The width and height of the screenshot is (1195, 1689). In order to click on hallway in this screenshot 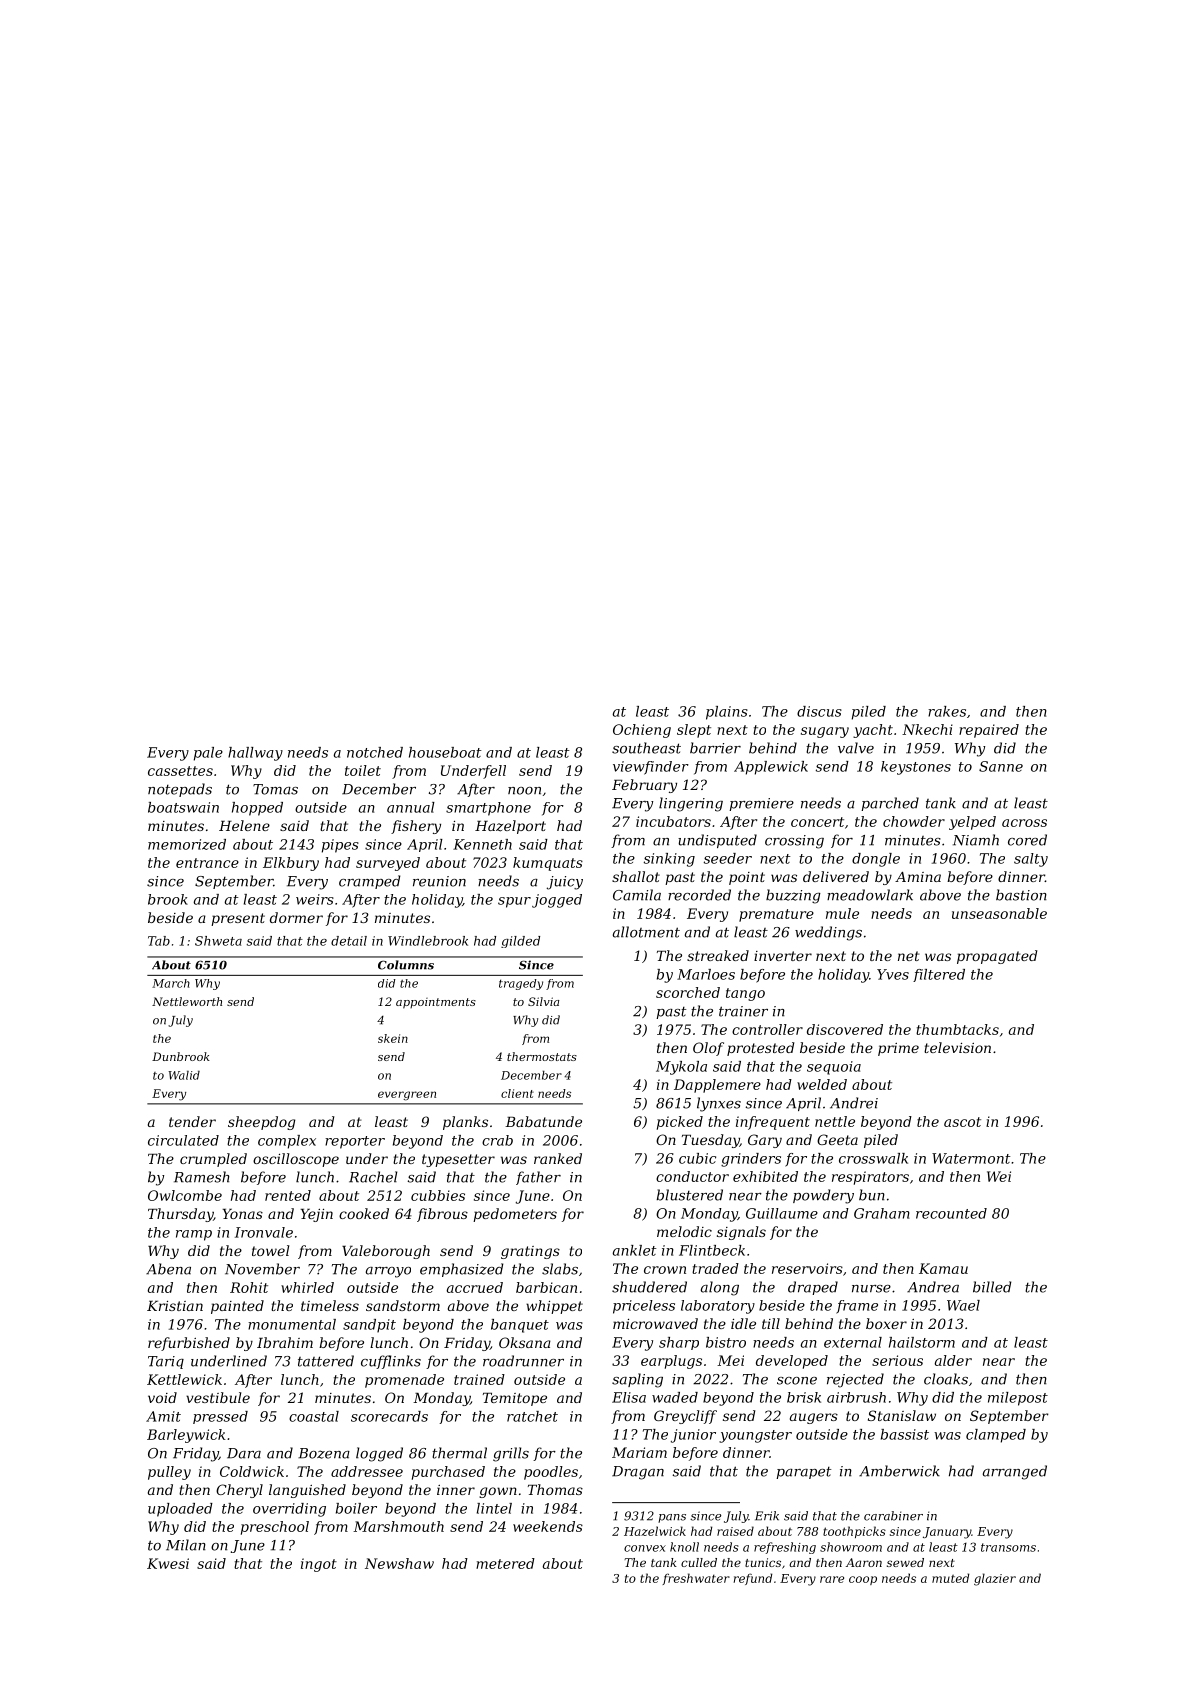, I will do `click(255, 754)`.
